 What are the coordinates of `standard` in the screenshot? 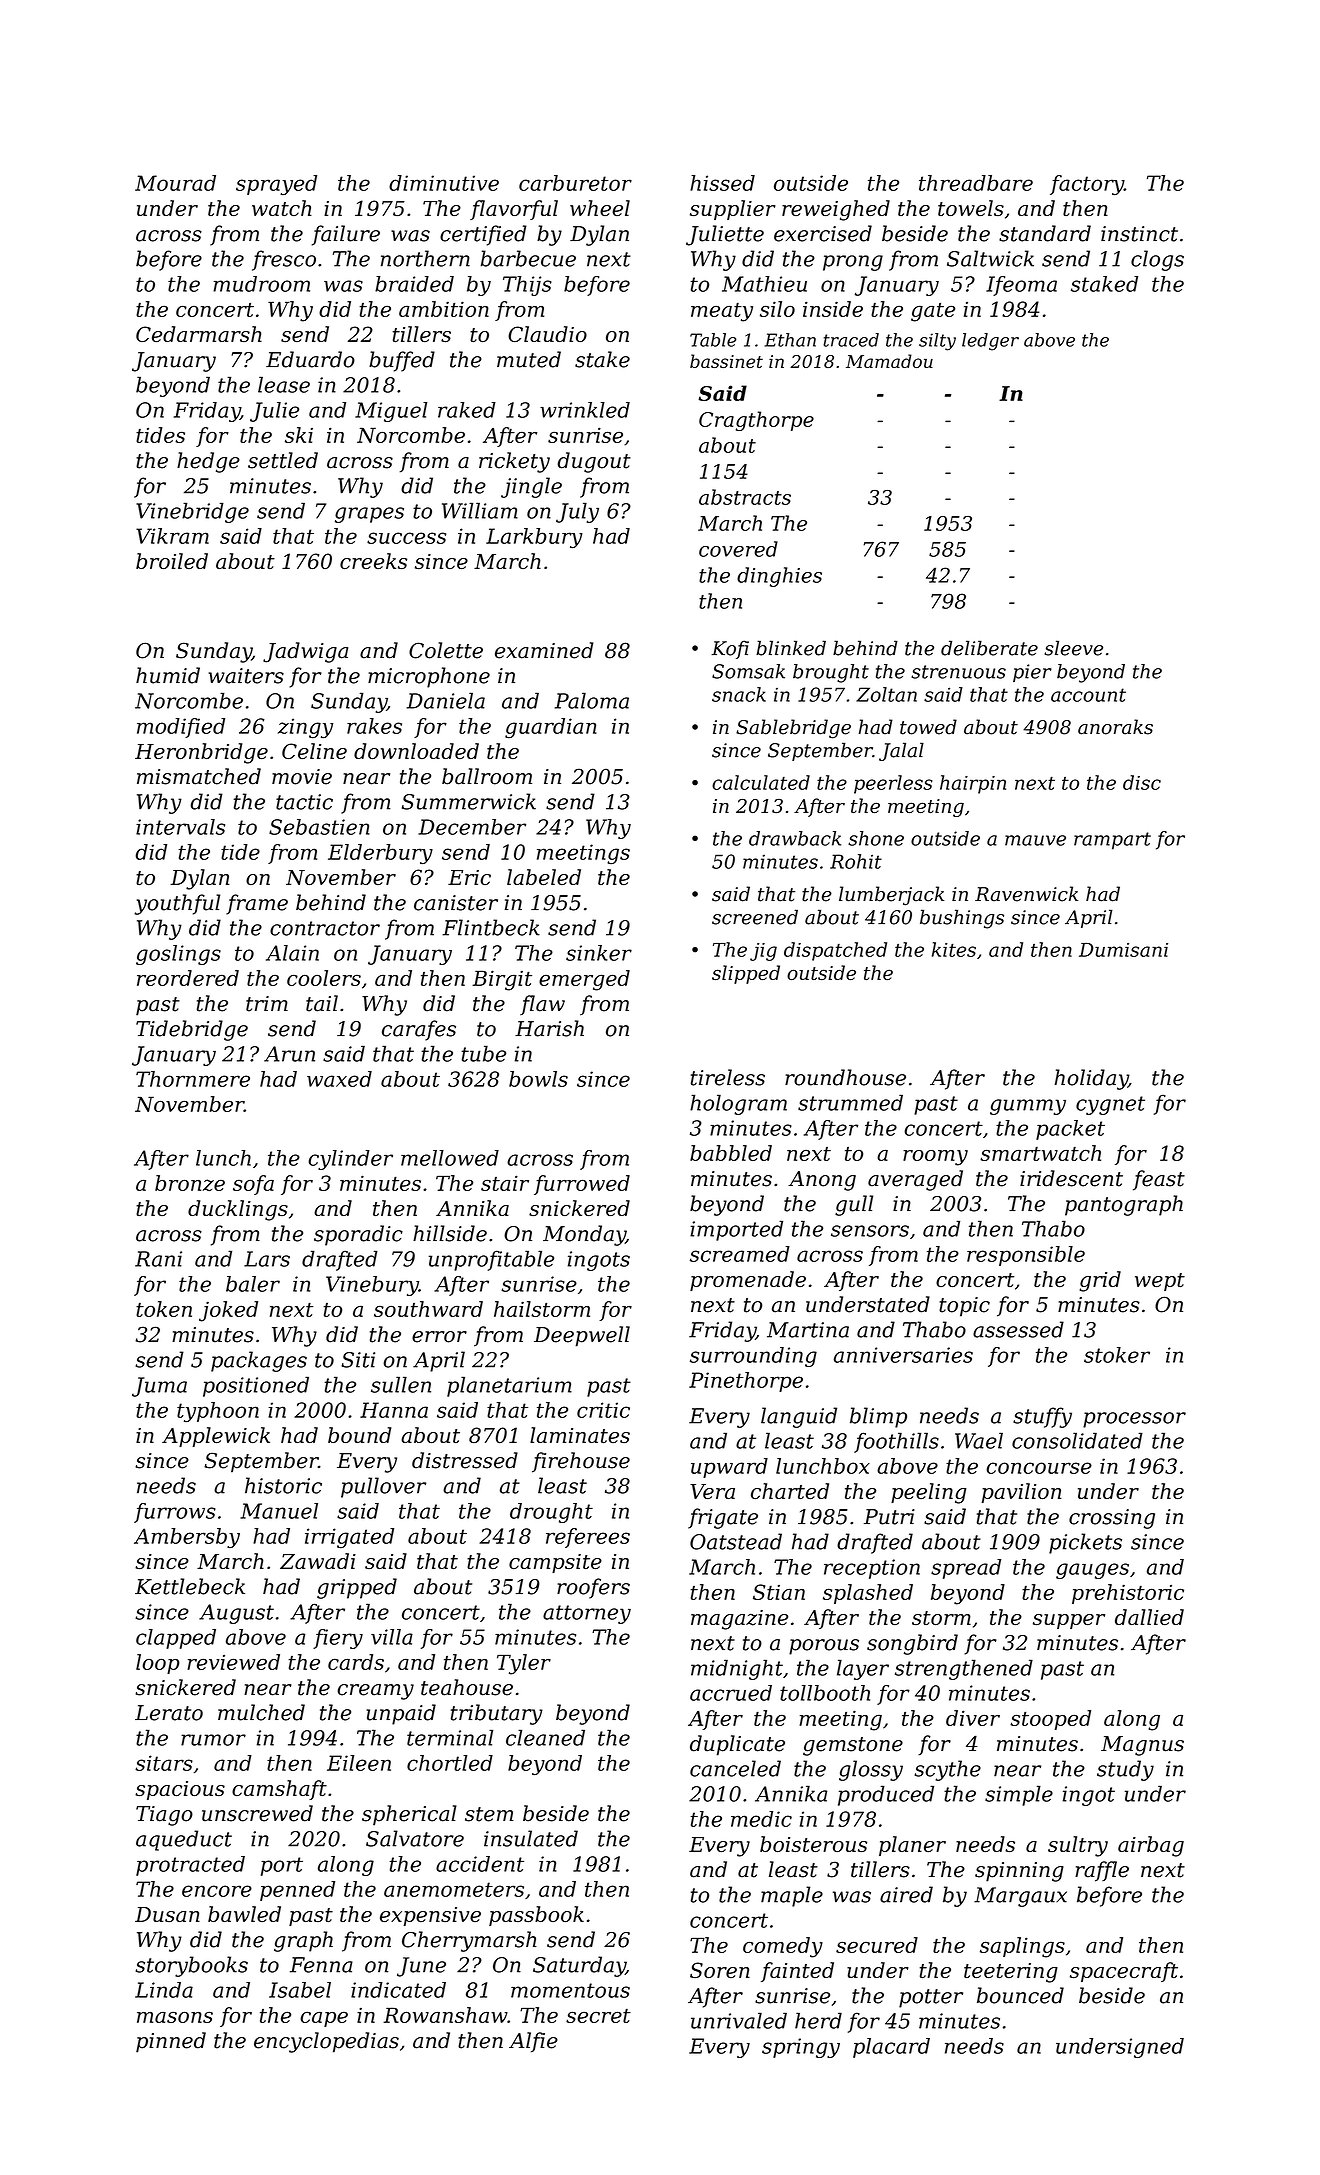 It's located at (1045, 233).
